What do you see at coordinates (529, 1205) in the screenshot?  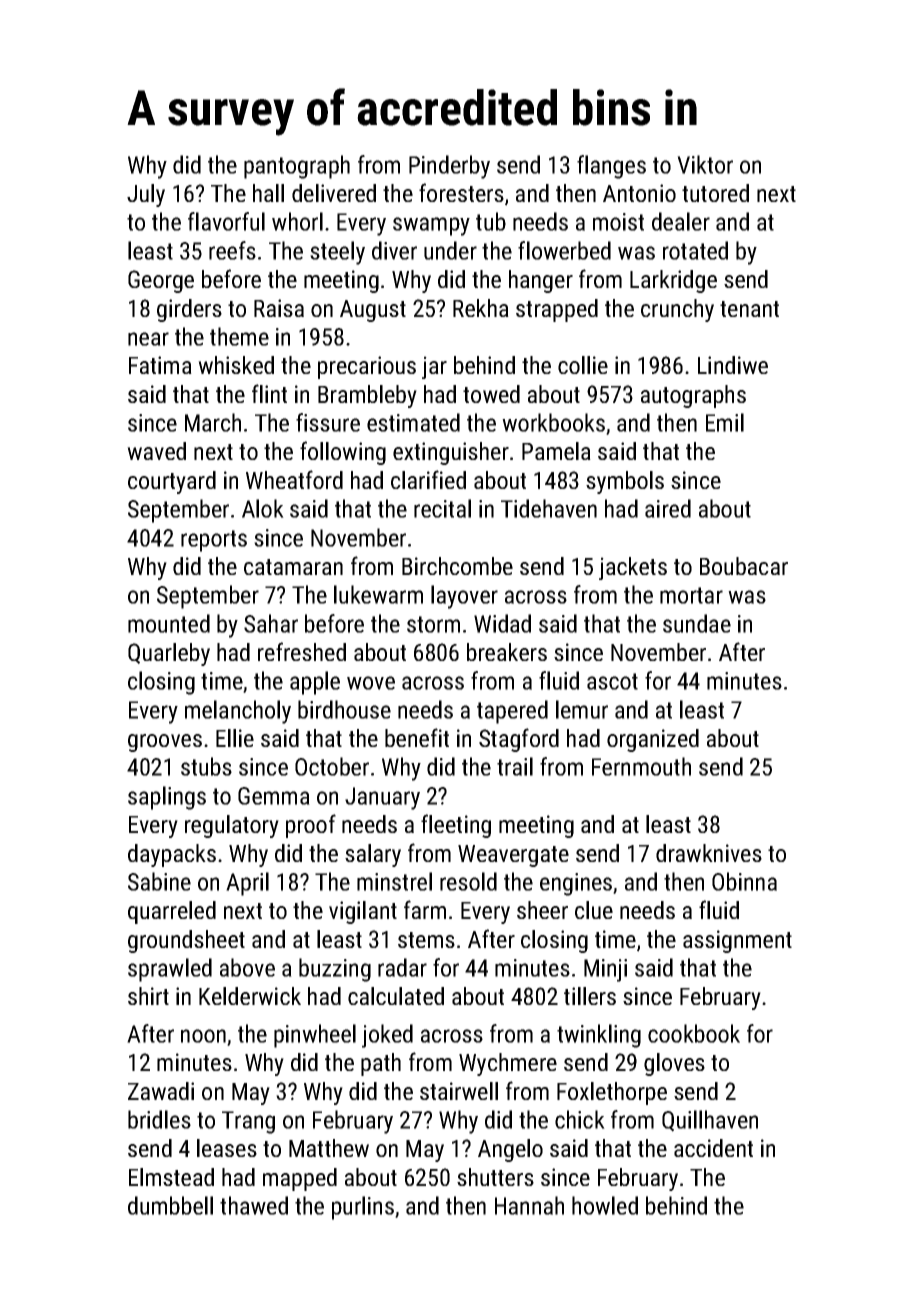 I see `Hannah` at bounding box center [529, 1205].
